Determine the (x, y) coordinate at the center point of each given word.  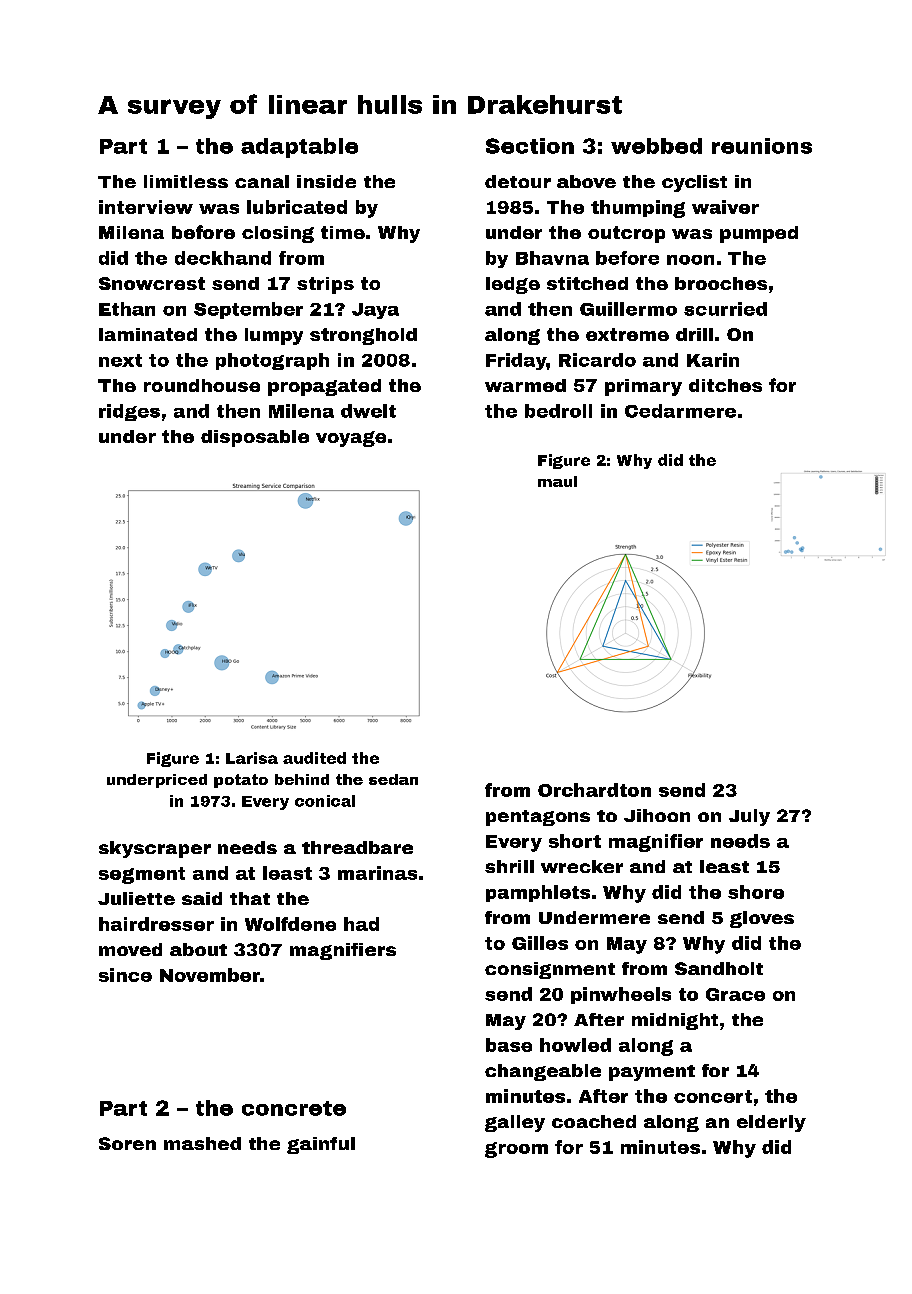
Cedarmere (680, 411)
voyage (351, 439)
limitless (186, 181)
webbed (656, 146)
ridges (129, 412)
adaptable (299, 148)
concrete (294, 1108)
